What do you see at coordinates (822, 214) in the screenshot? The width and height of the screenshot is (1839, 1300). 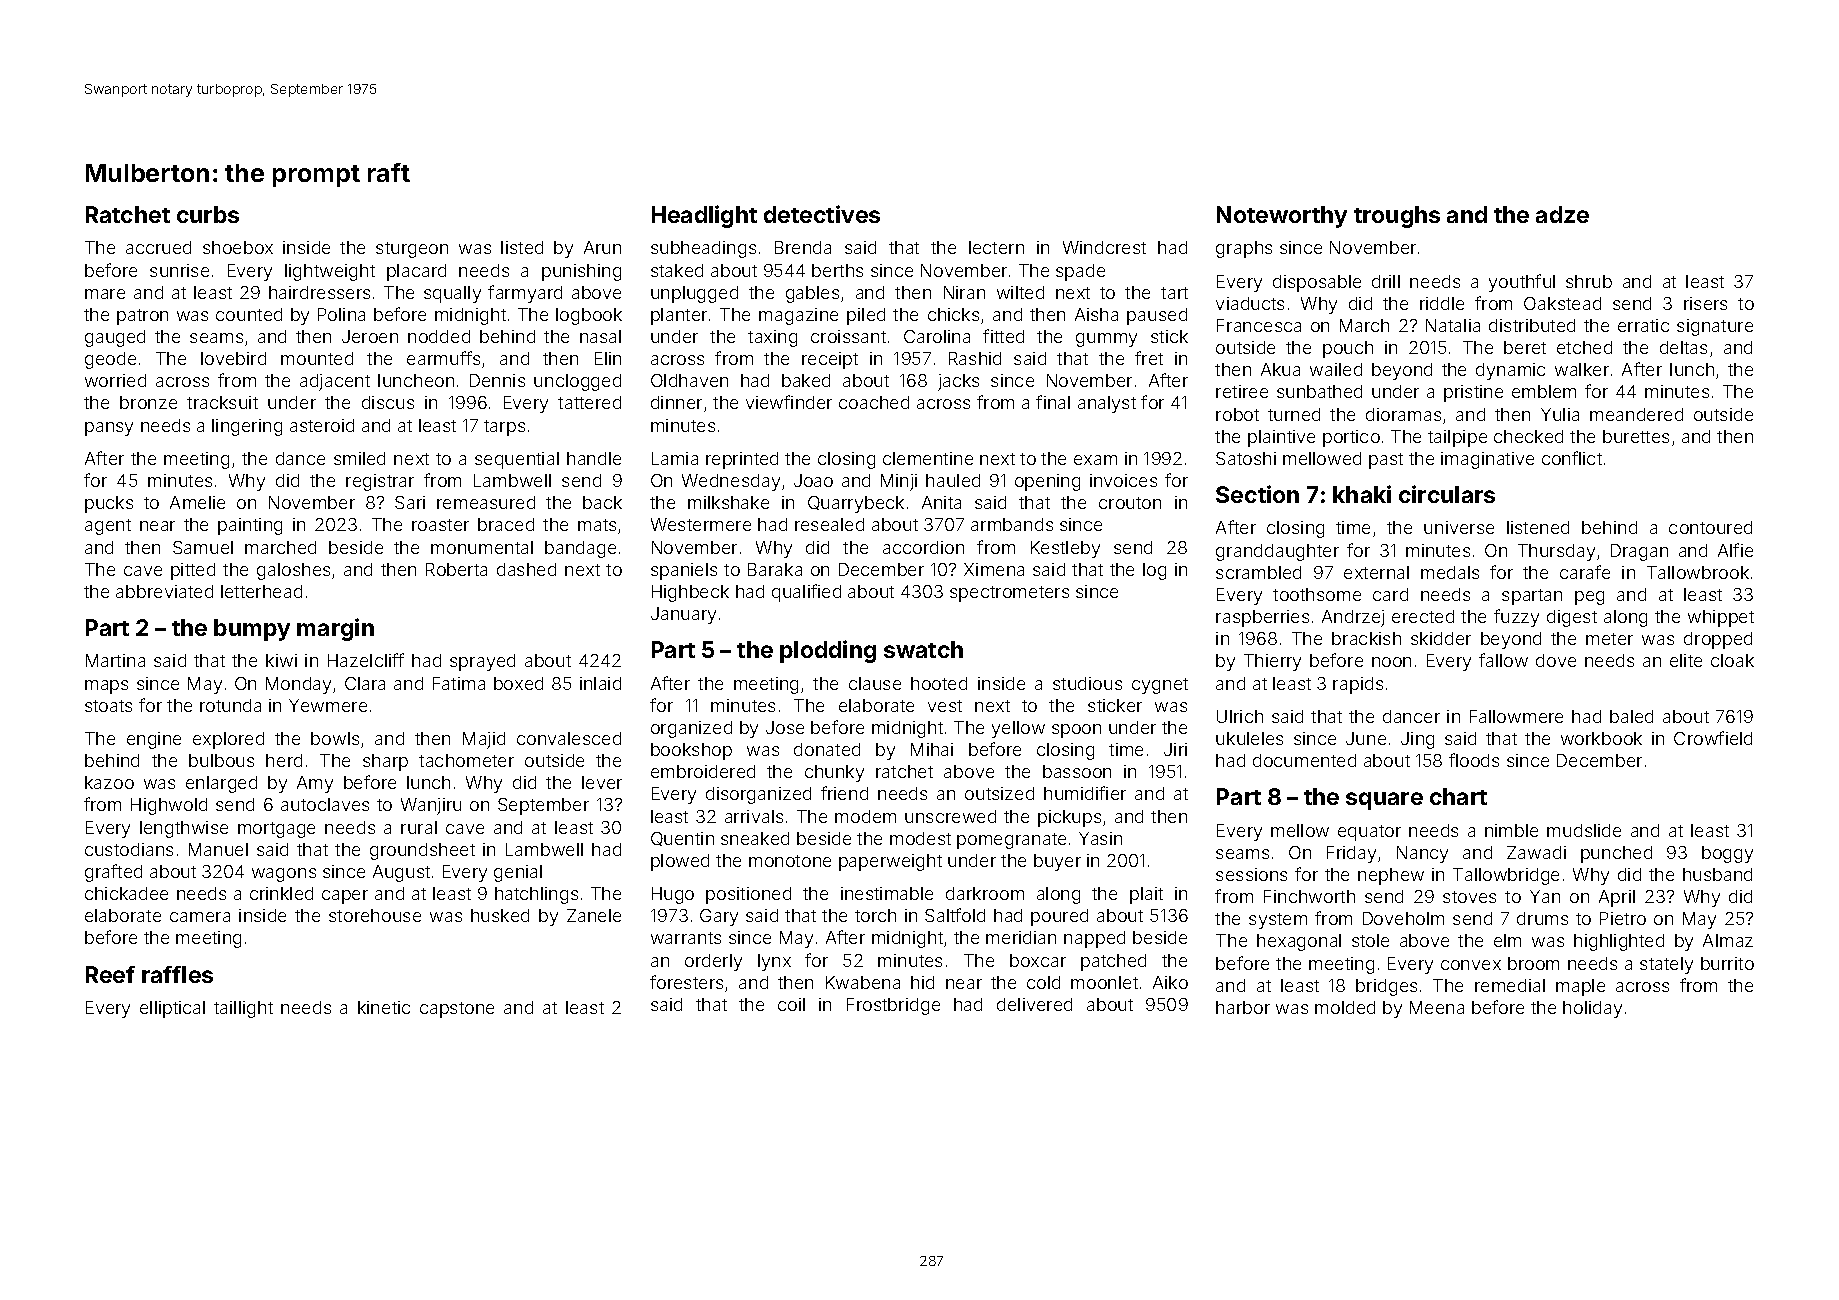 I see `detectives` at bounding box center [822, 214].
